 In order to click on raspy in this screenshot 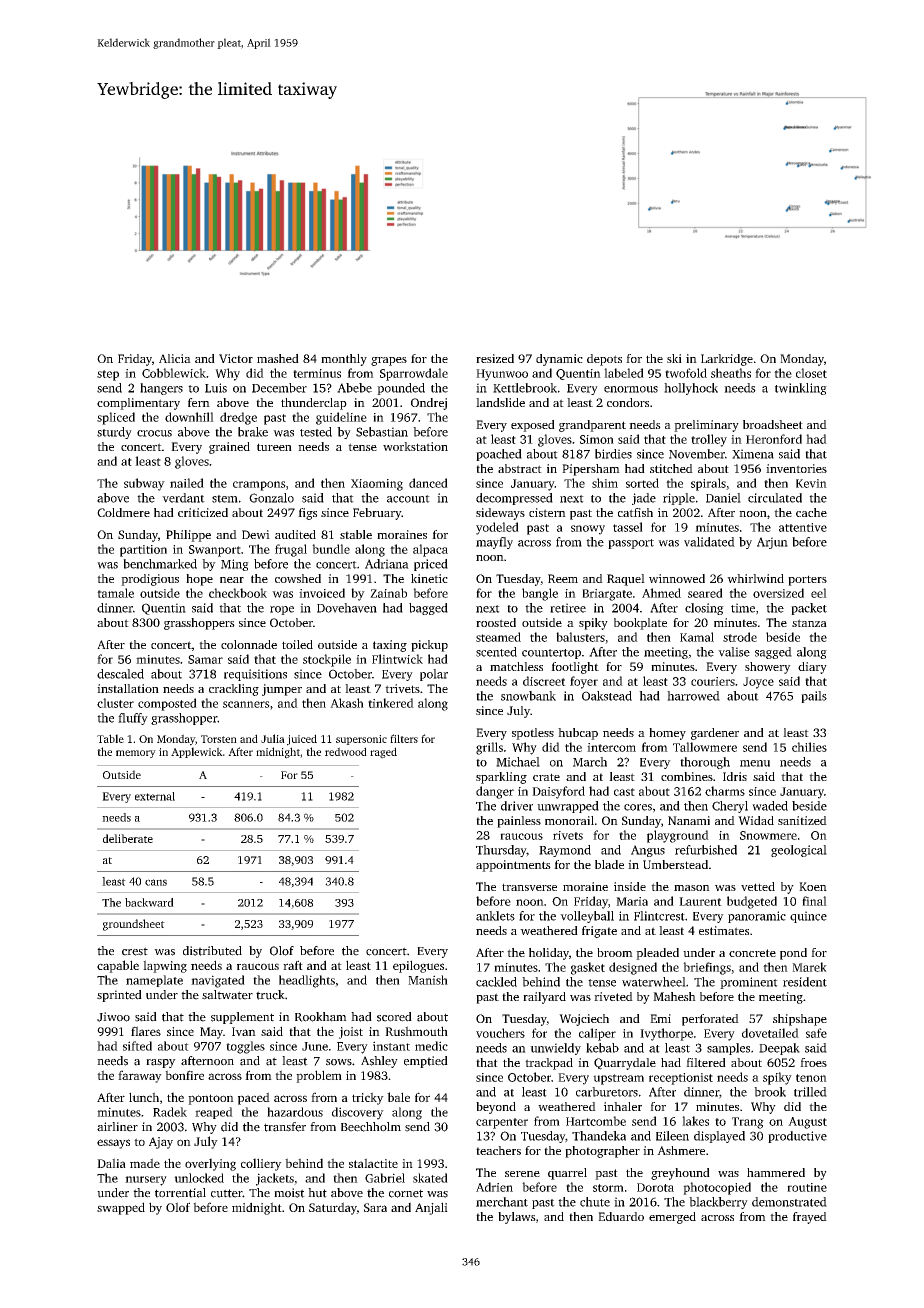, I will do `click(161, 1063)`.
